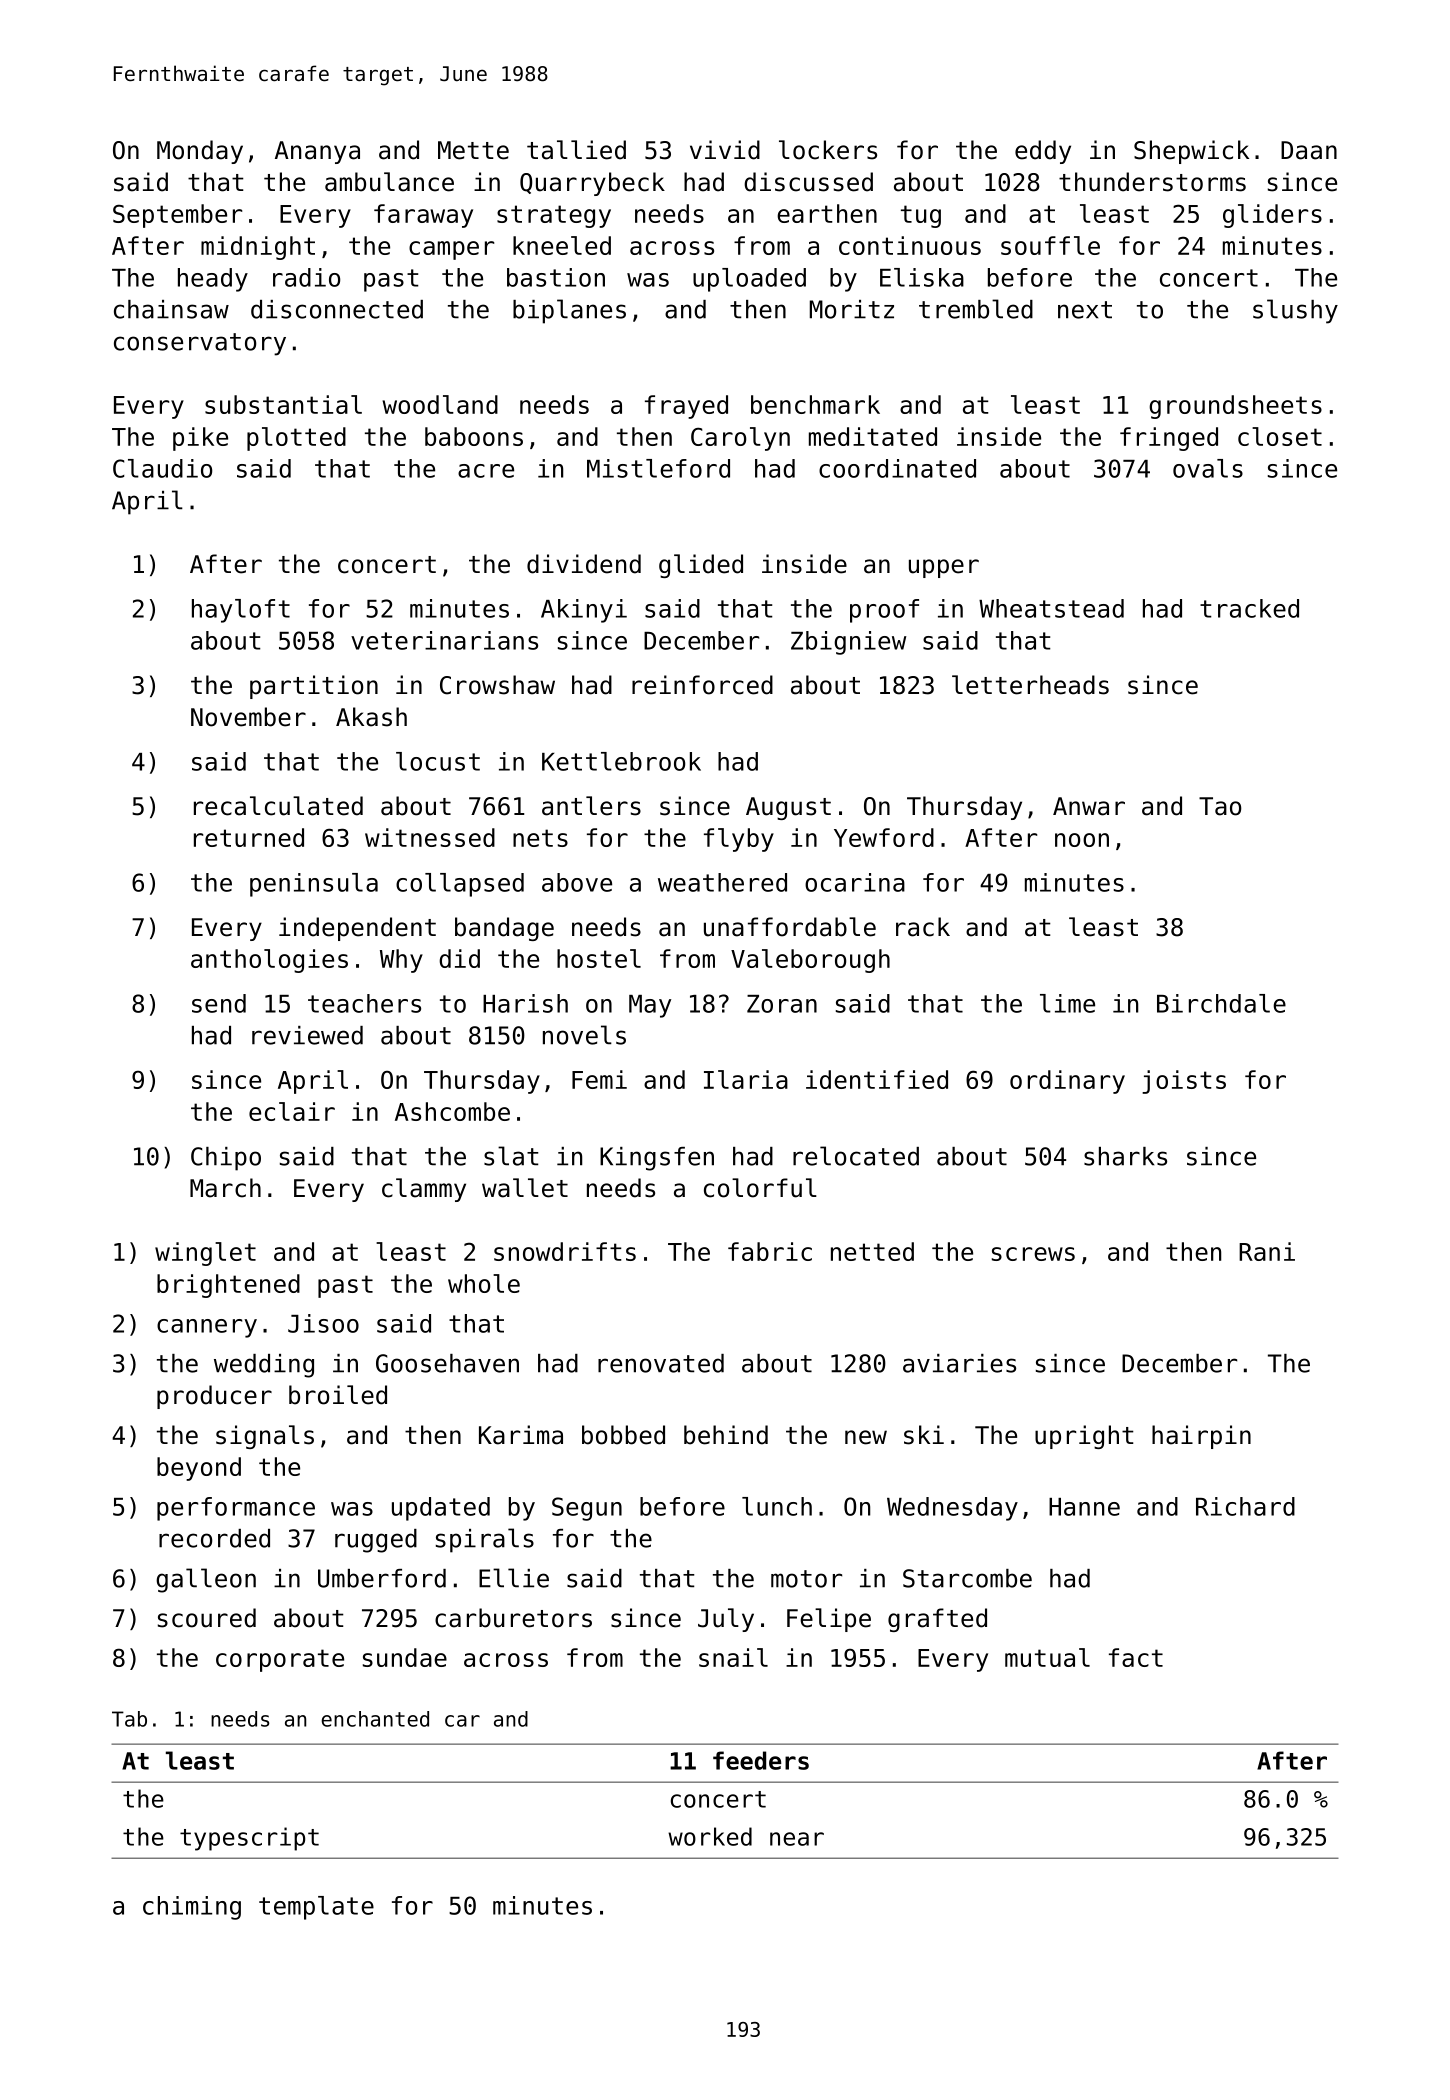  Describe the element at coordinates (236, 1509) in the page. I see `performance` at that location.
